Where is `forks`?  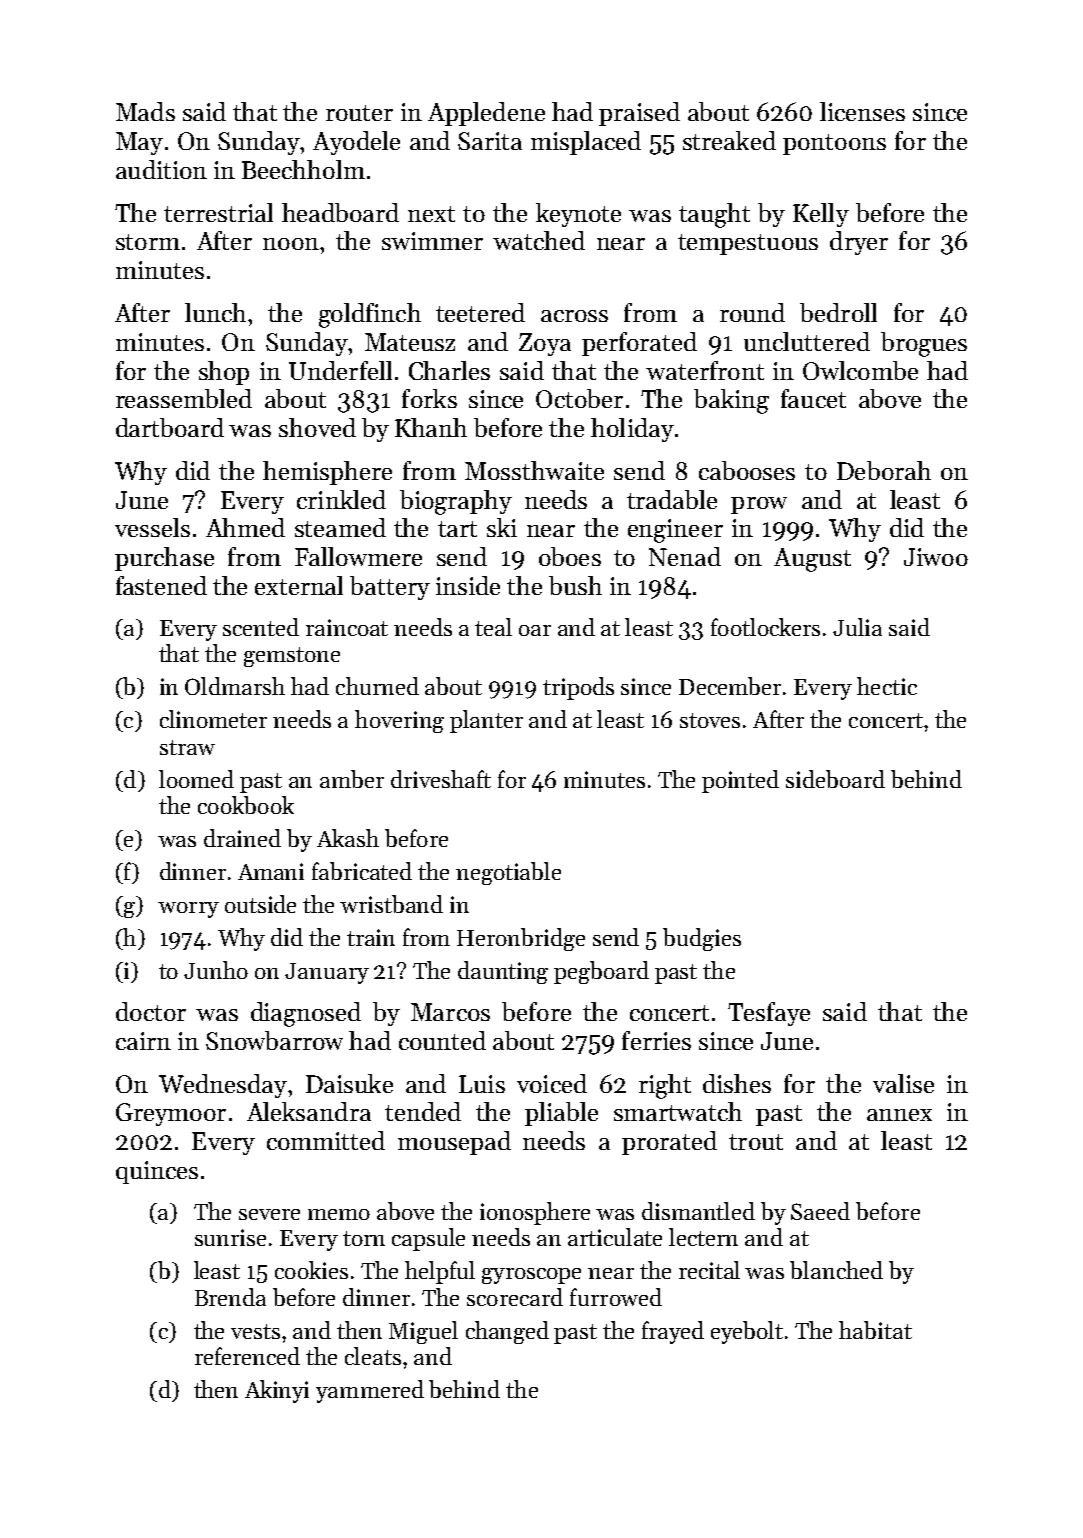 forks is located at coordinates (429, 398).
